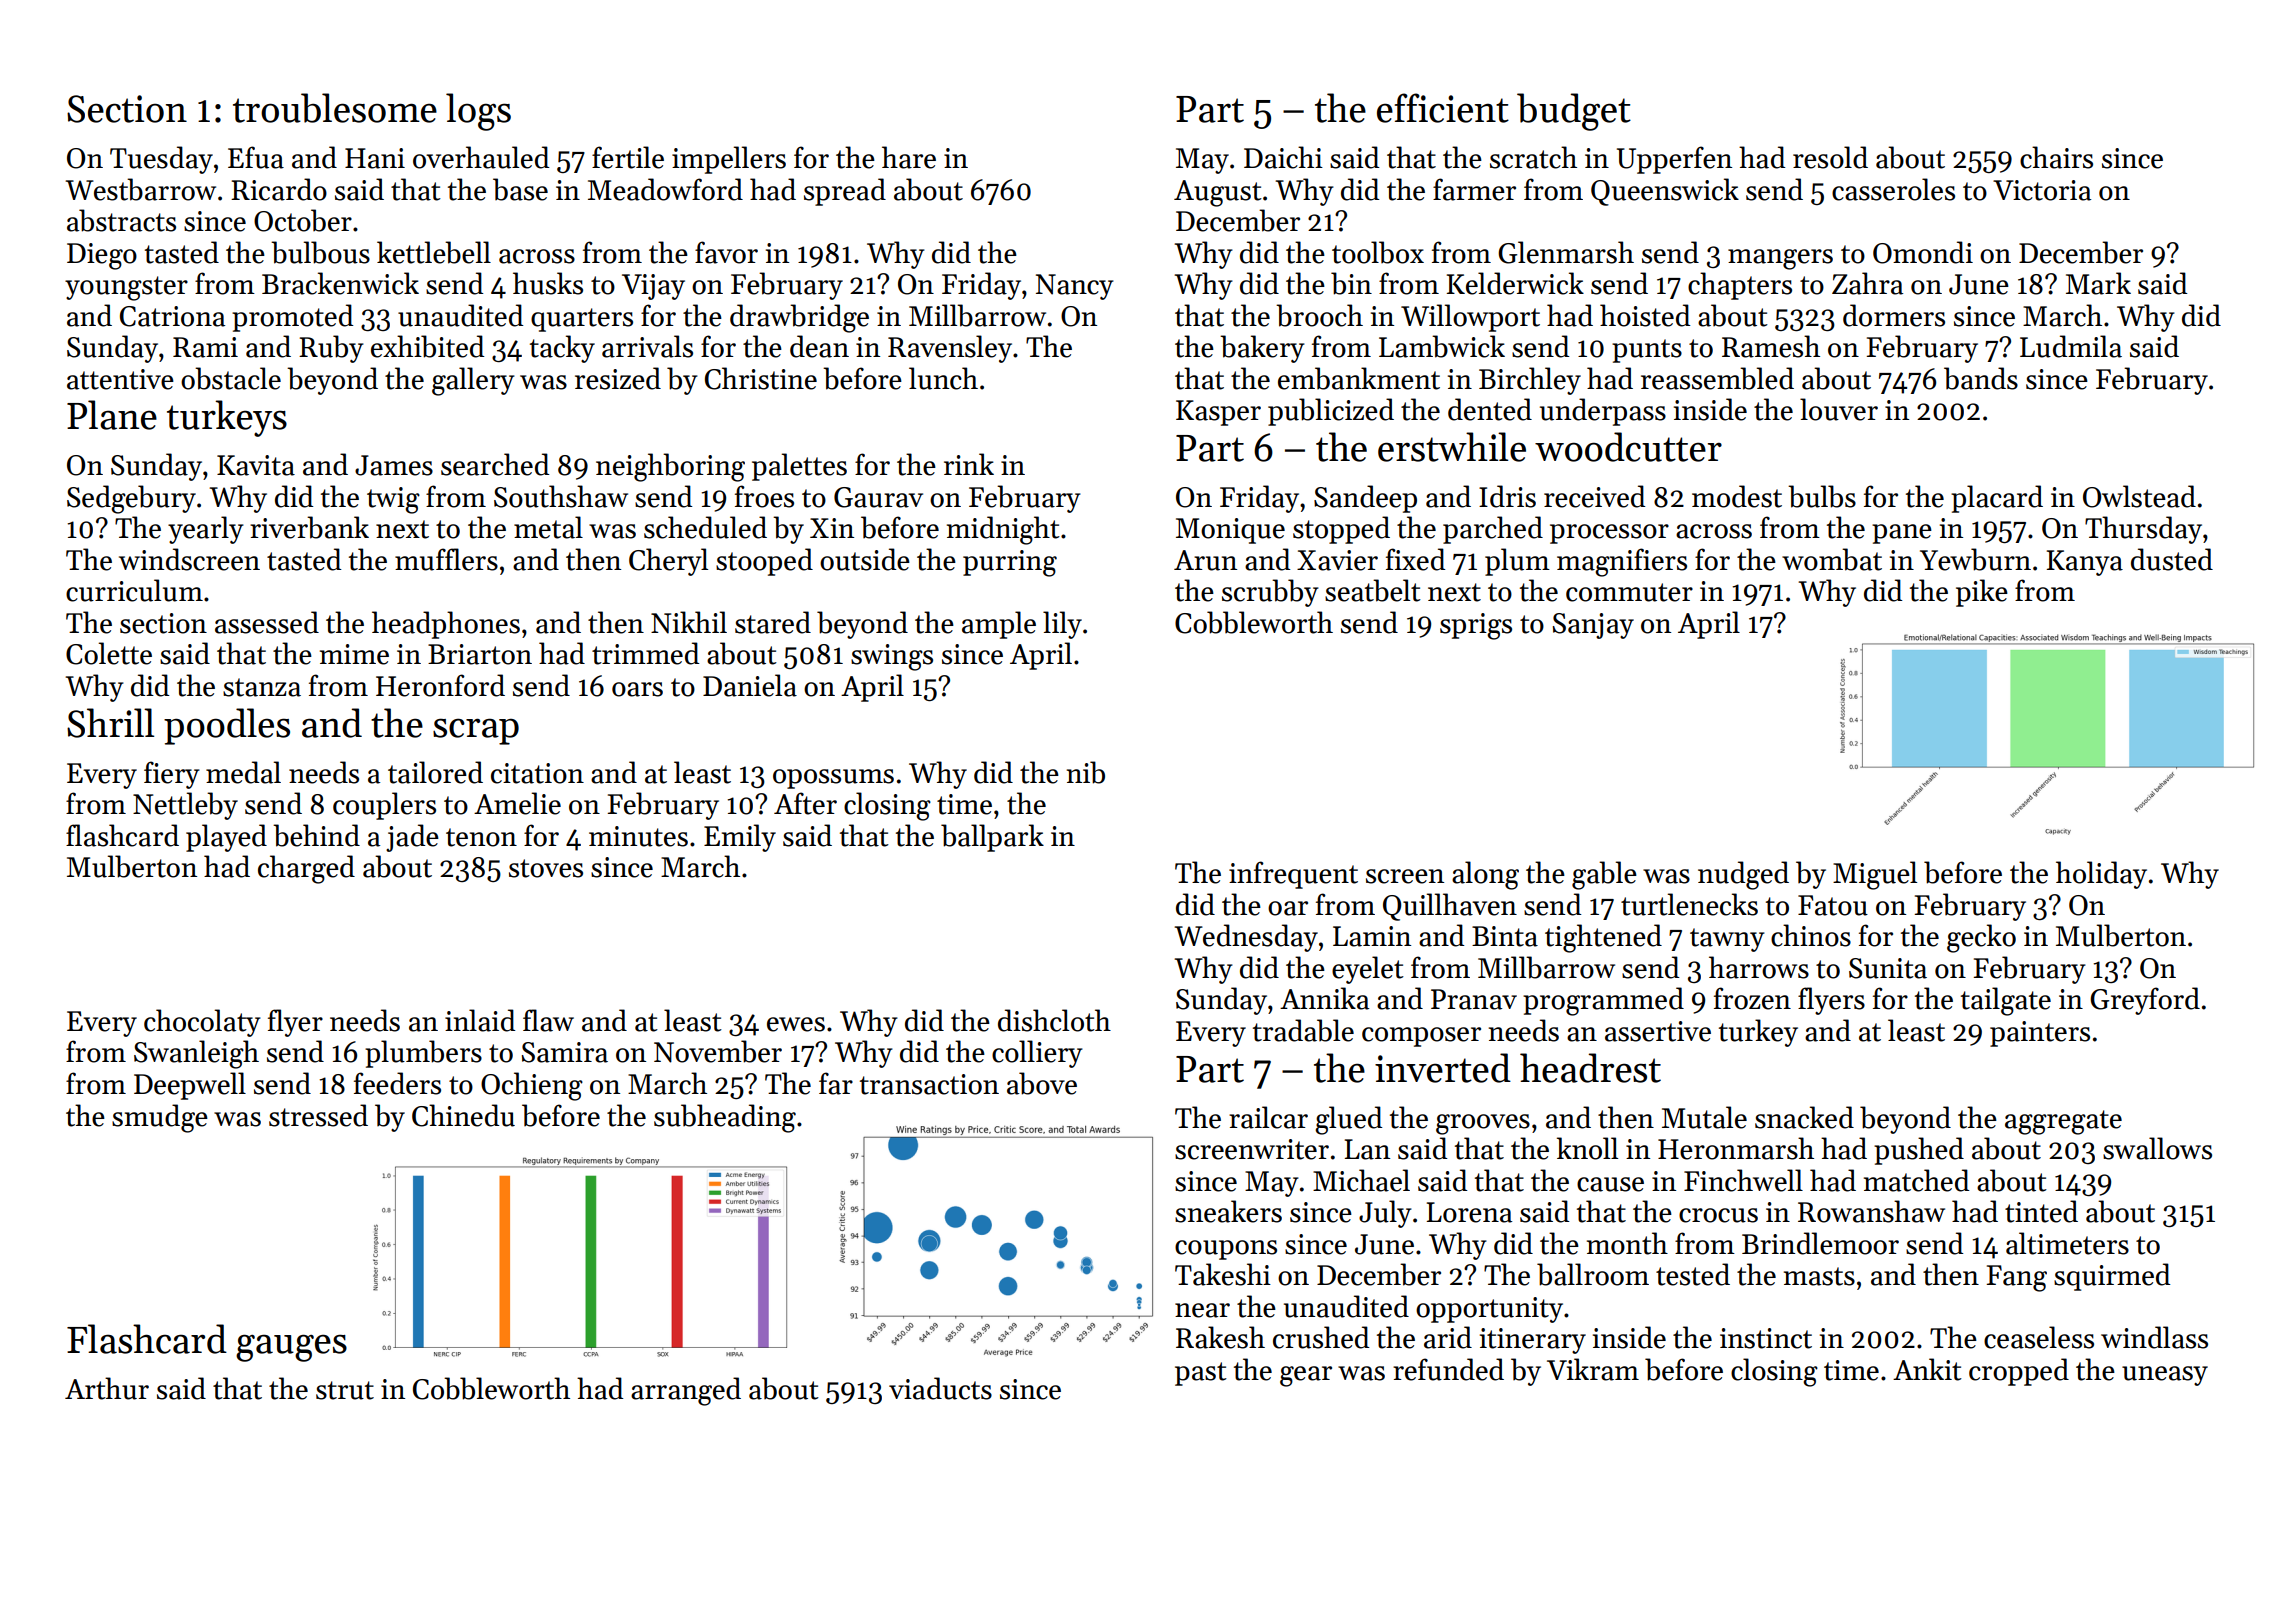 This page has width=2292, height=1620. What do you see at coordinates (1982, 593) in the page?
I see `pike` at bounding box center [1982, 593].
